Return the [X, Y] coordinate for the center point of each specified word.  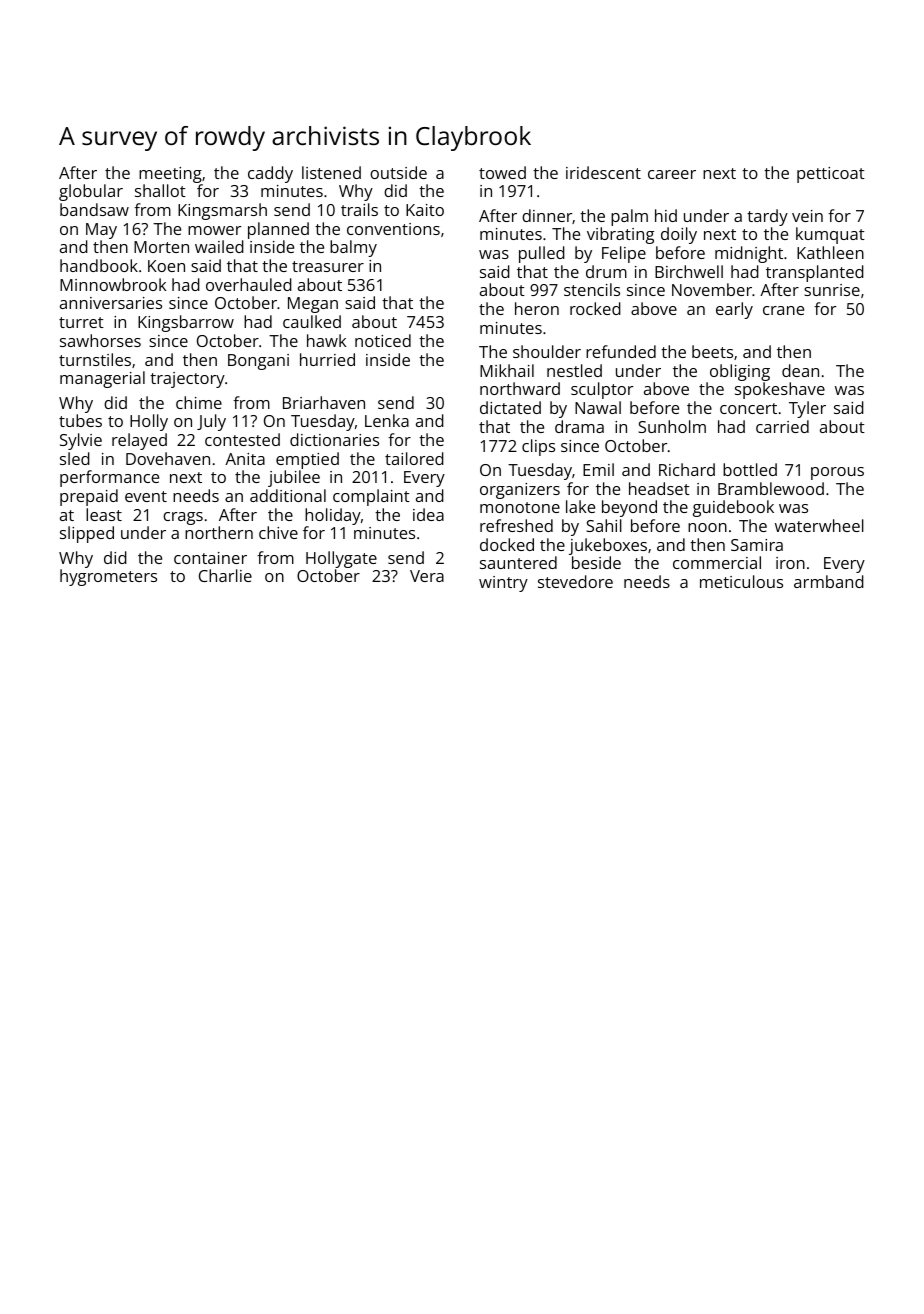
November [712, 289]
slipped [87, 534]
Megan [313, 305]
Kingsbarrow [186, 323]
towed [502, 172]
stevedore [575, 581]
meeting [170, 175]
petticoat [831, 175]
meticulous [741, 581]
